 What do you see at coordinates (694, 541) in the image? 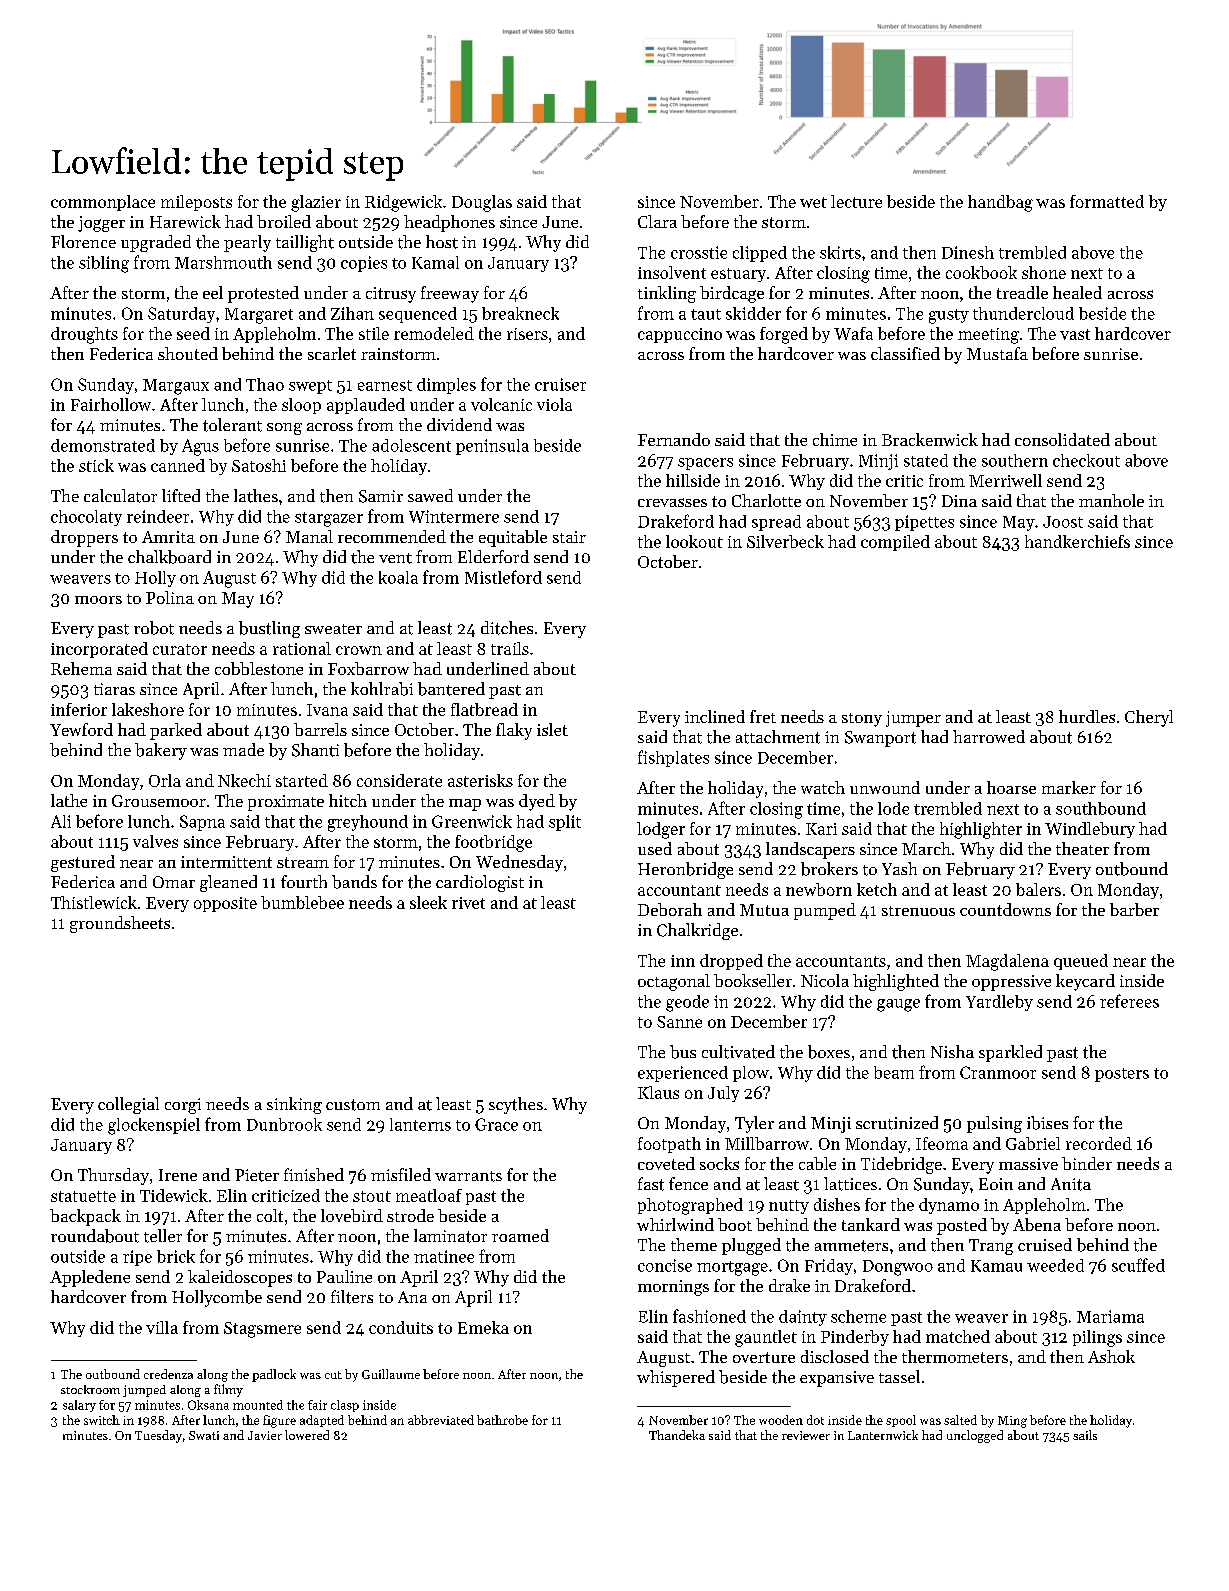
I see `lookout` at bounding box center [694, 541].
